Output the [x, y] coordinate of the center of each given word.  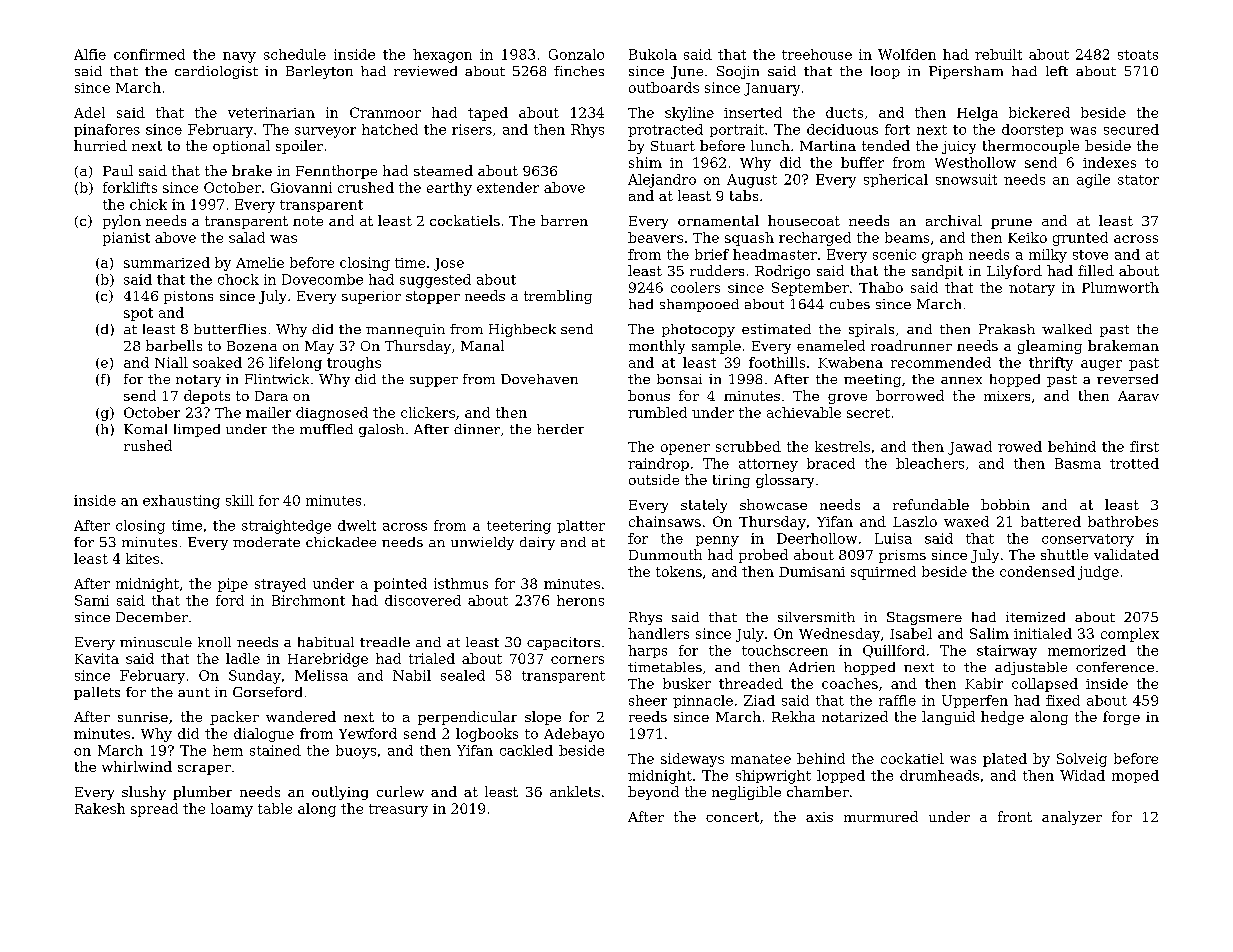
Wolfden [907, 54]
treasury [398, 810]
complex [1130, 635]
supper [434, 382]
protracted [665, 130]
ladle [243, 658]
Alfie [90, 54]
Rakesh [100, 808]
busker [687, 683]
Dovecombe [322, 279]
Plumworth [1120, 287]
